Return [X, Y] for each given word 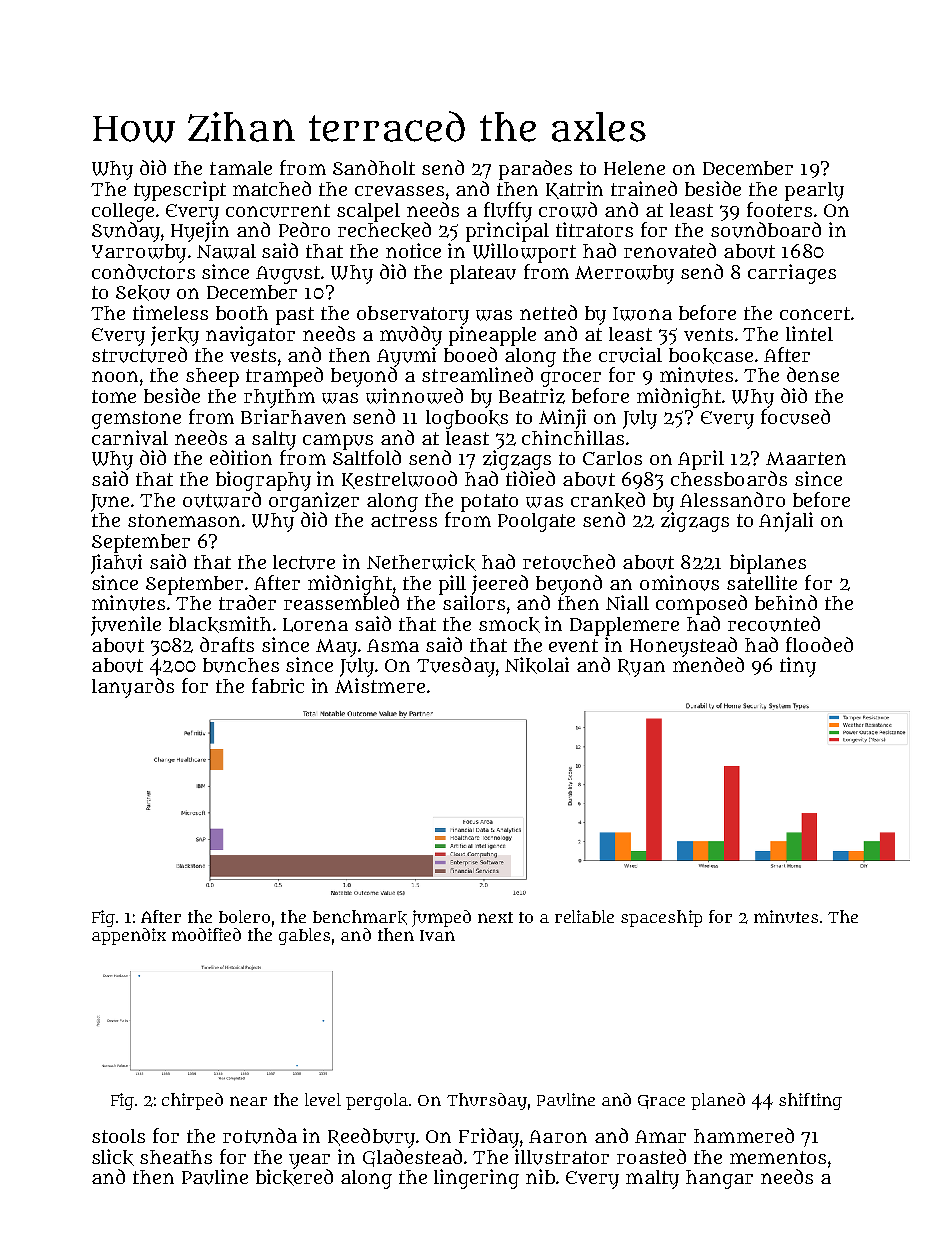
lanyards [133, 688]
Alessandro [732, 499]
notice [413, 250]
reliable [584, 916]
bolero [244, 916]
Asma [393, 645]
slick [113, 1157]
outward [222, 500]
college [123, 212]
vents [708, 334]
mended [708, 664]
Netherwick [421, 562]
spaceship [661, 918]
